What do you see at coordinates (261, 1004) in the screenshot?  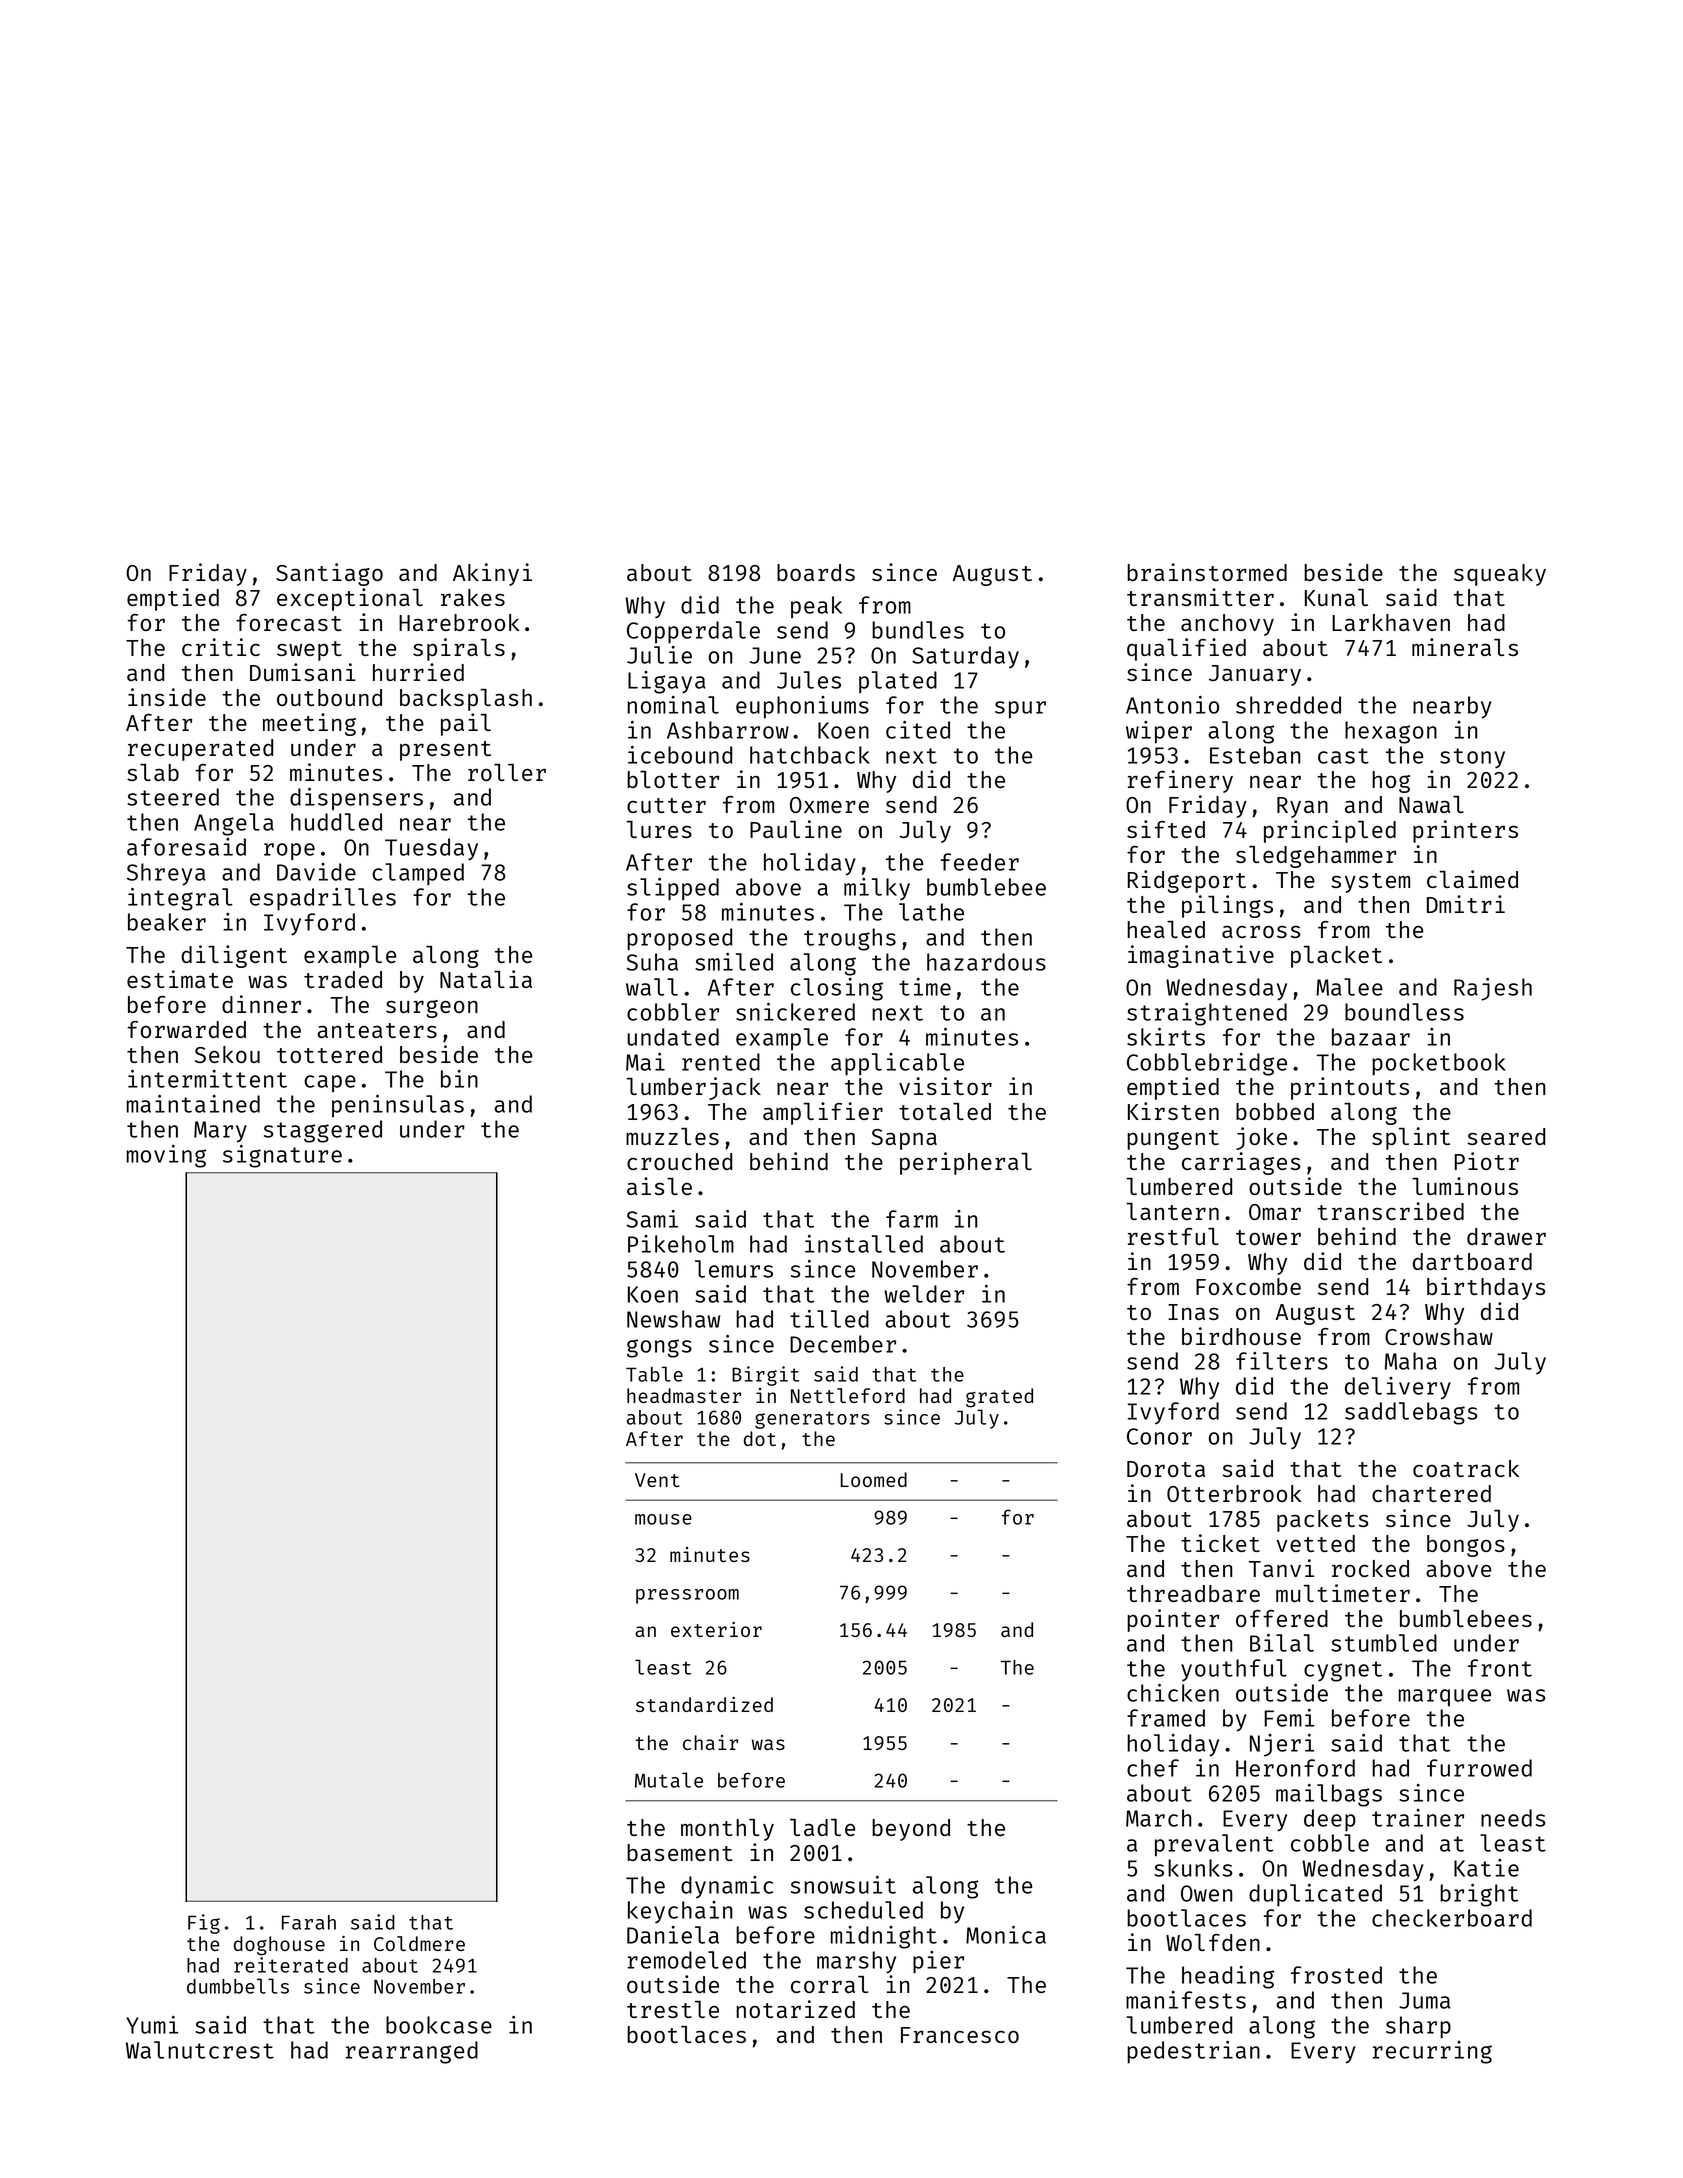 I see `dinner` at bounding box center [261, 1004].
